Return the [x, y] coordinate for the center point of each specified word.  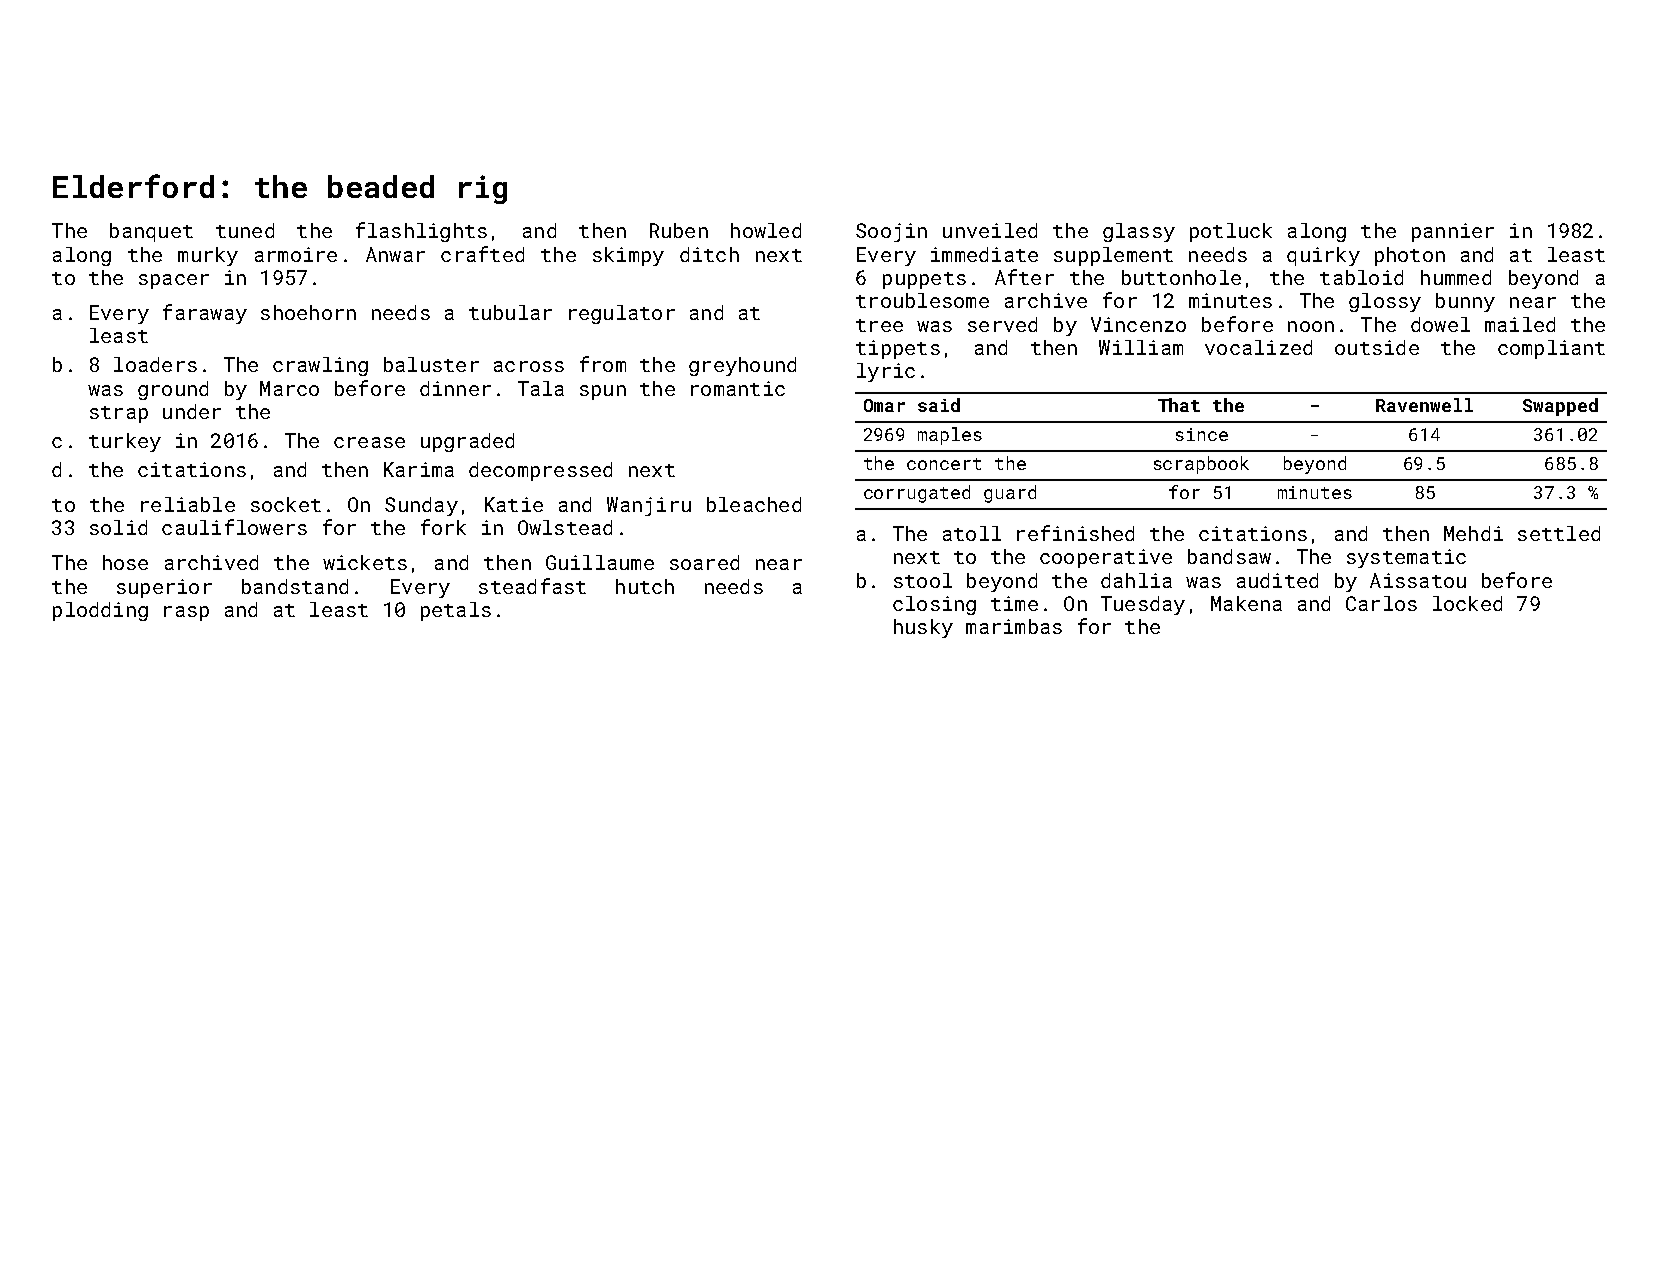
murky [208, 256]
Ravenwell [1424, 405]
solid [118, 527]
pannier [1453, 232]
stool [923, 580]
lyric [886, 372]
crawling [320, 366]
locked [1467, 603]
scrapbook [1201, 465]
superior [164, 588]
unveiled [990, 230]
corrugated [917, 494]
